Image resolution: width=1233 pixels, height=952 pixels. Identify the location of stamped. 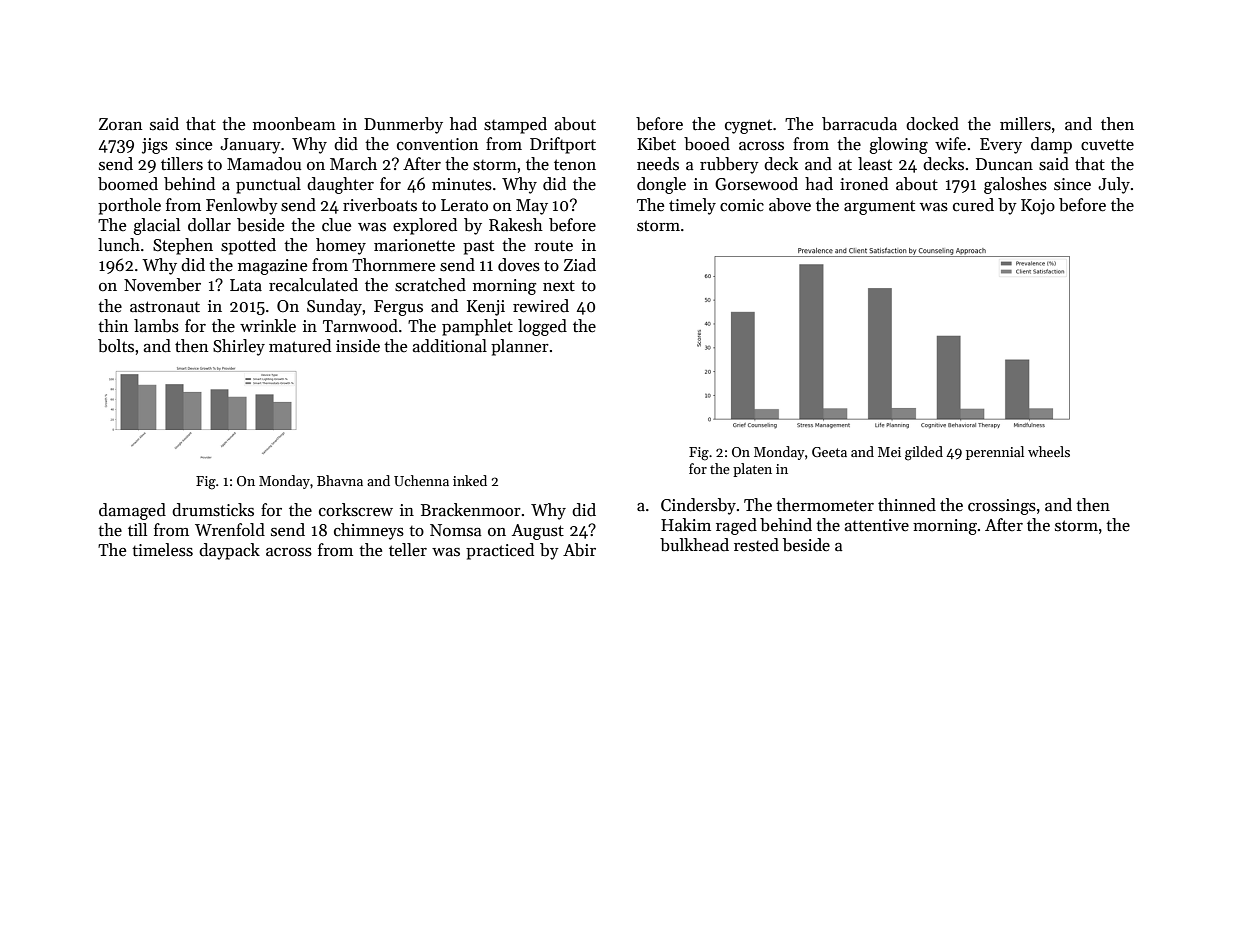
(515, 125).
